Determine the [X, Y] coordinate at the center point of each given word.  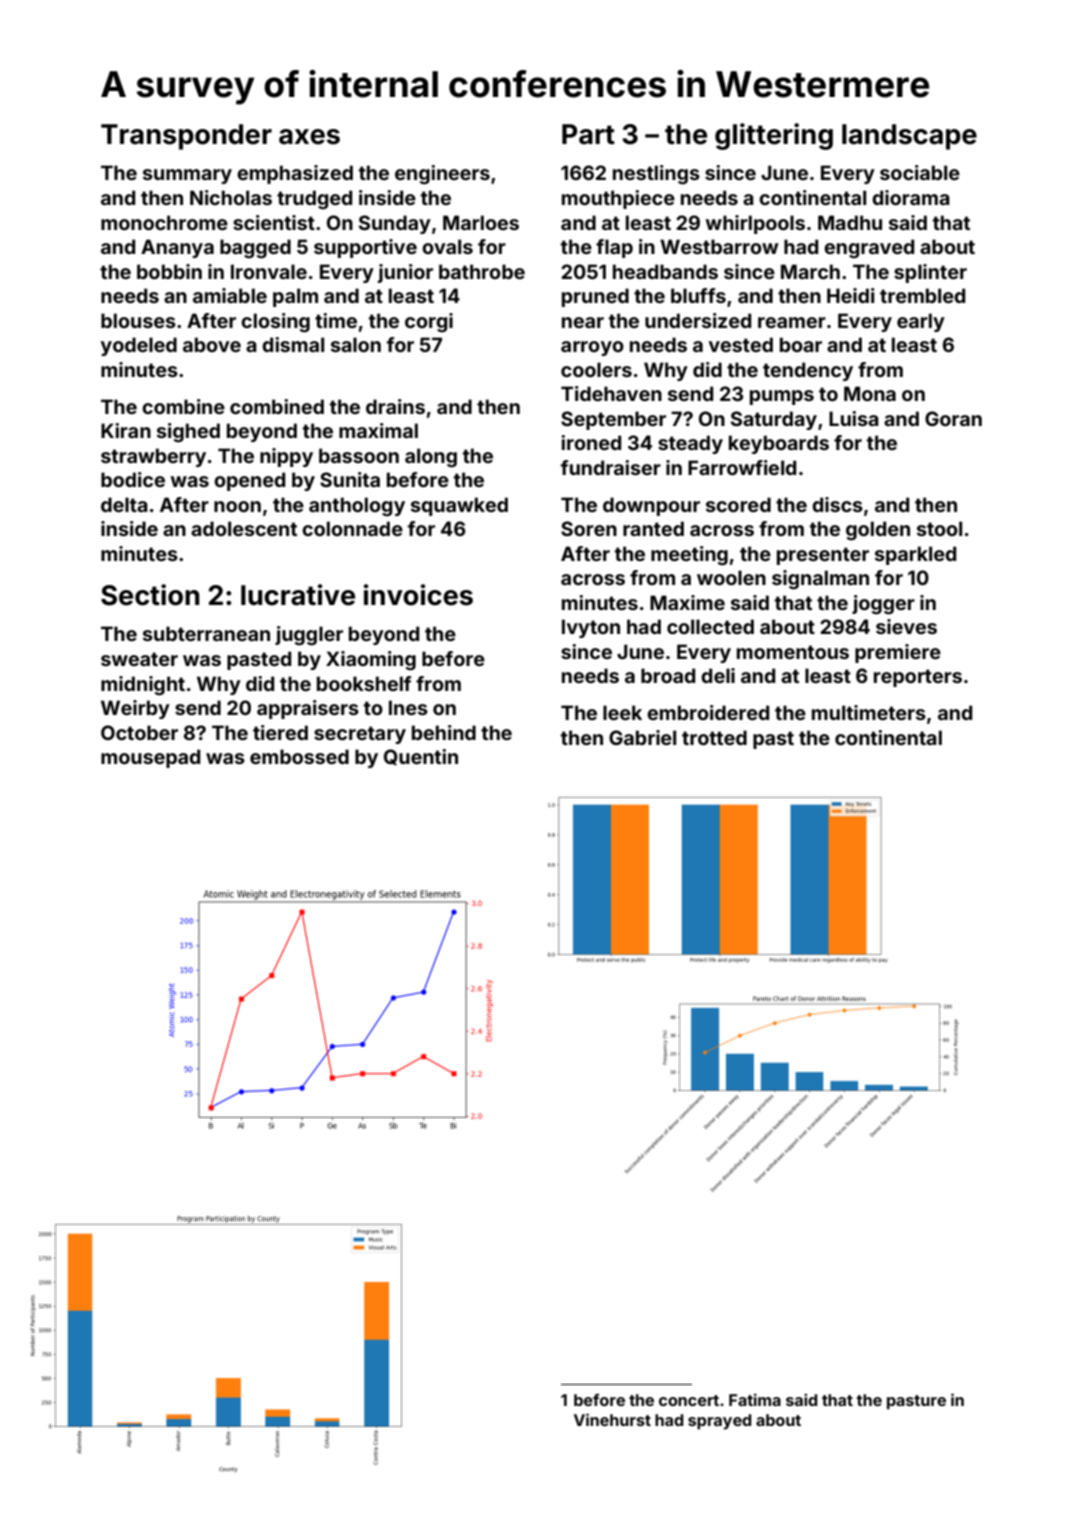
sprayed [719, 1422]
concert [689, 1400]
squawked [459, 506]
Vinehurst [612, 1419]
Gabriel [642, 737]
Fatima [755, 1399]
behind [444, 732]
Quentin [421, 757]
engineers [442, 174]
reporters [918, 678]
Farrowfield [742, 467]
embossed [299, 756]
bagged [255, 248]
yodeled [139, 346]
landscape [909, 137]
